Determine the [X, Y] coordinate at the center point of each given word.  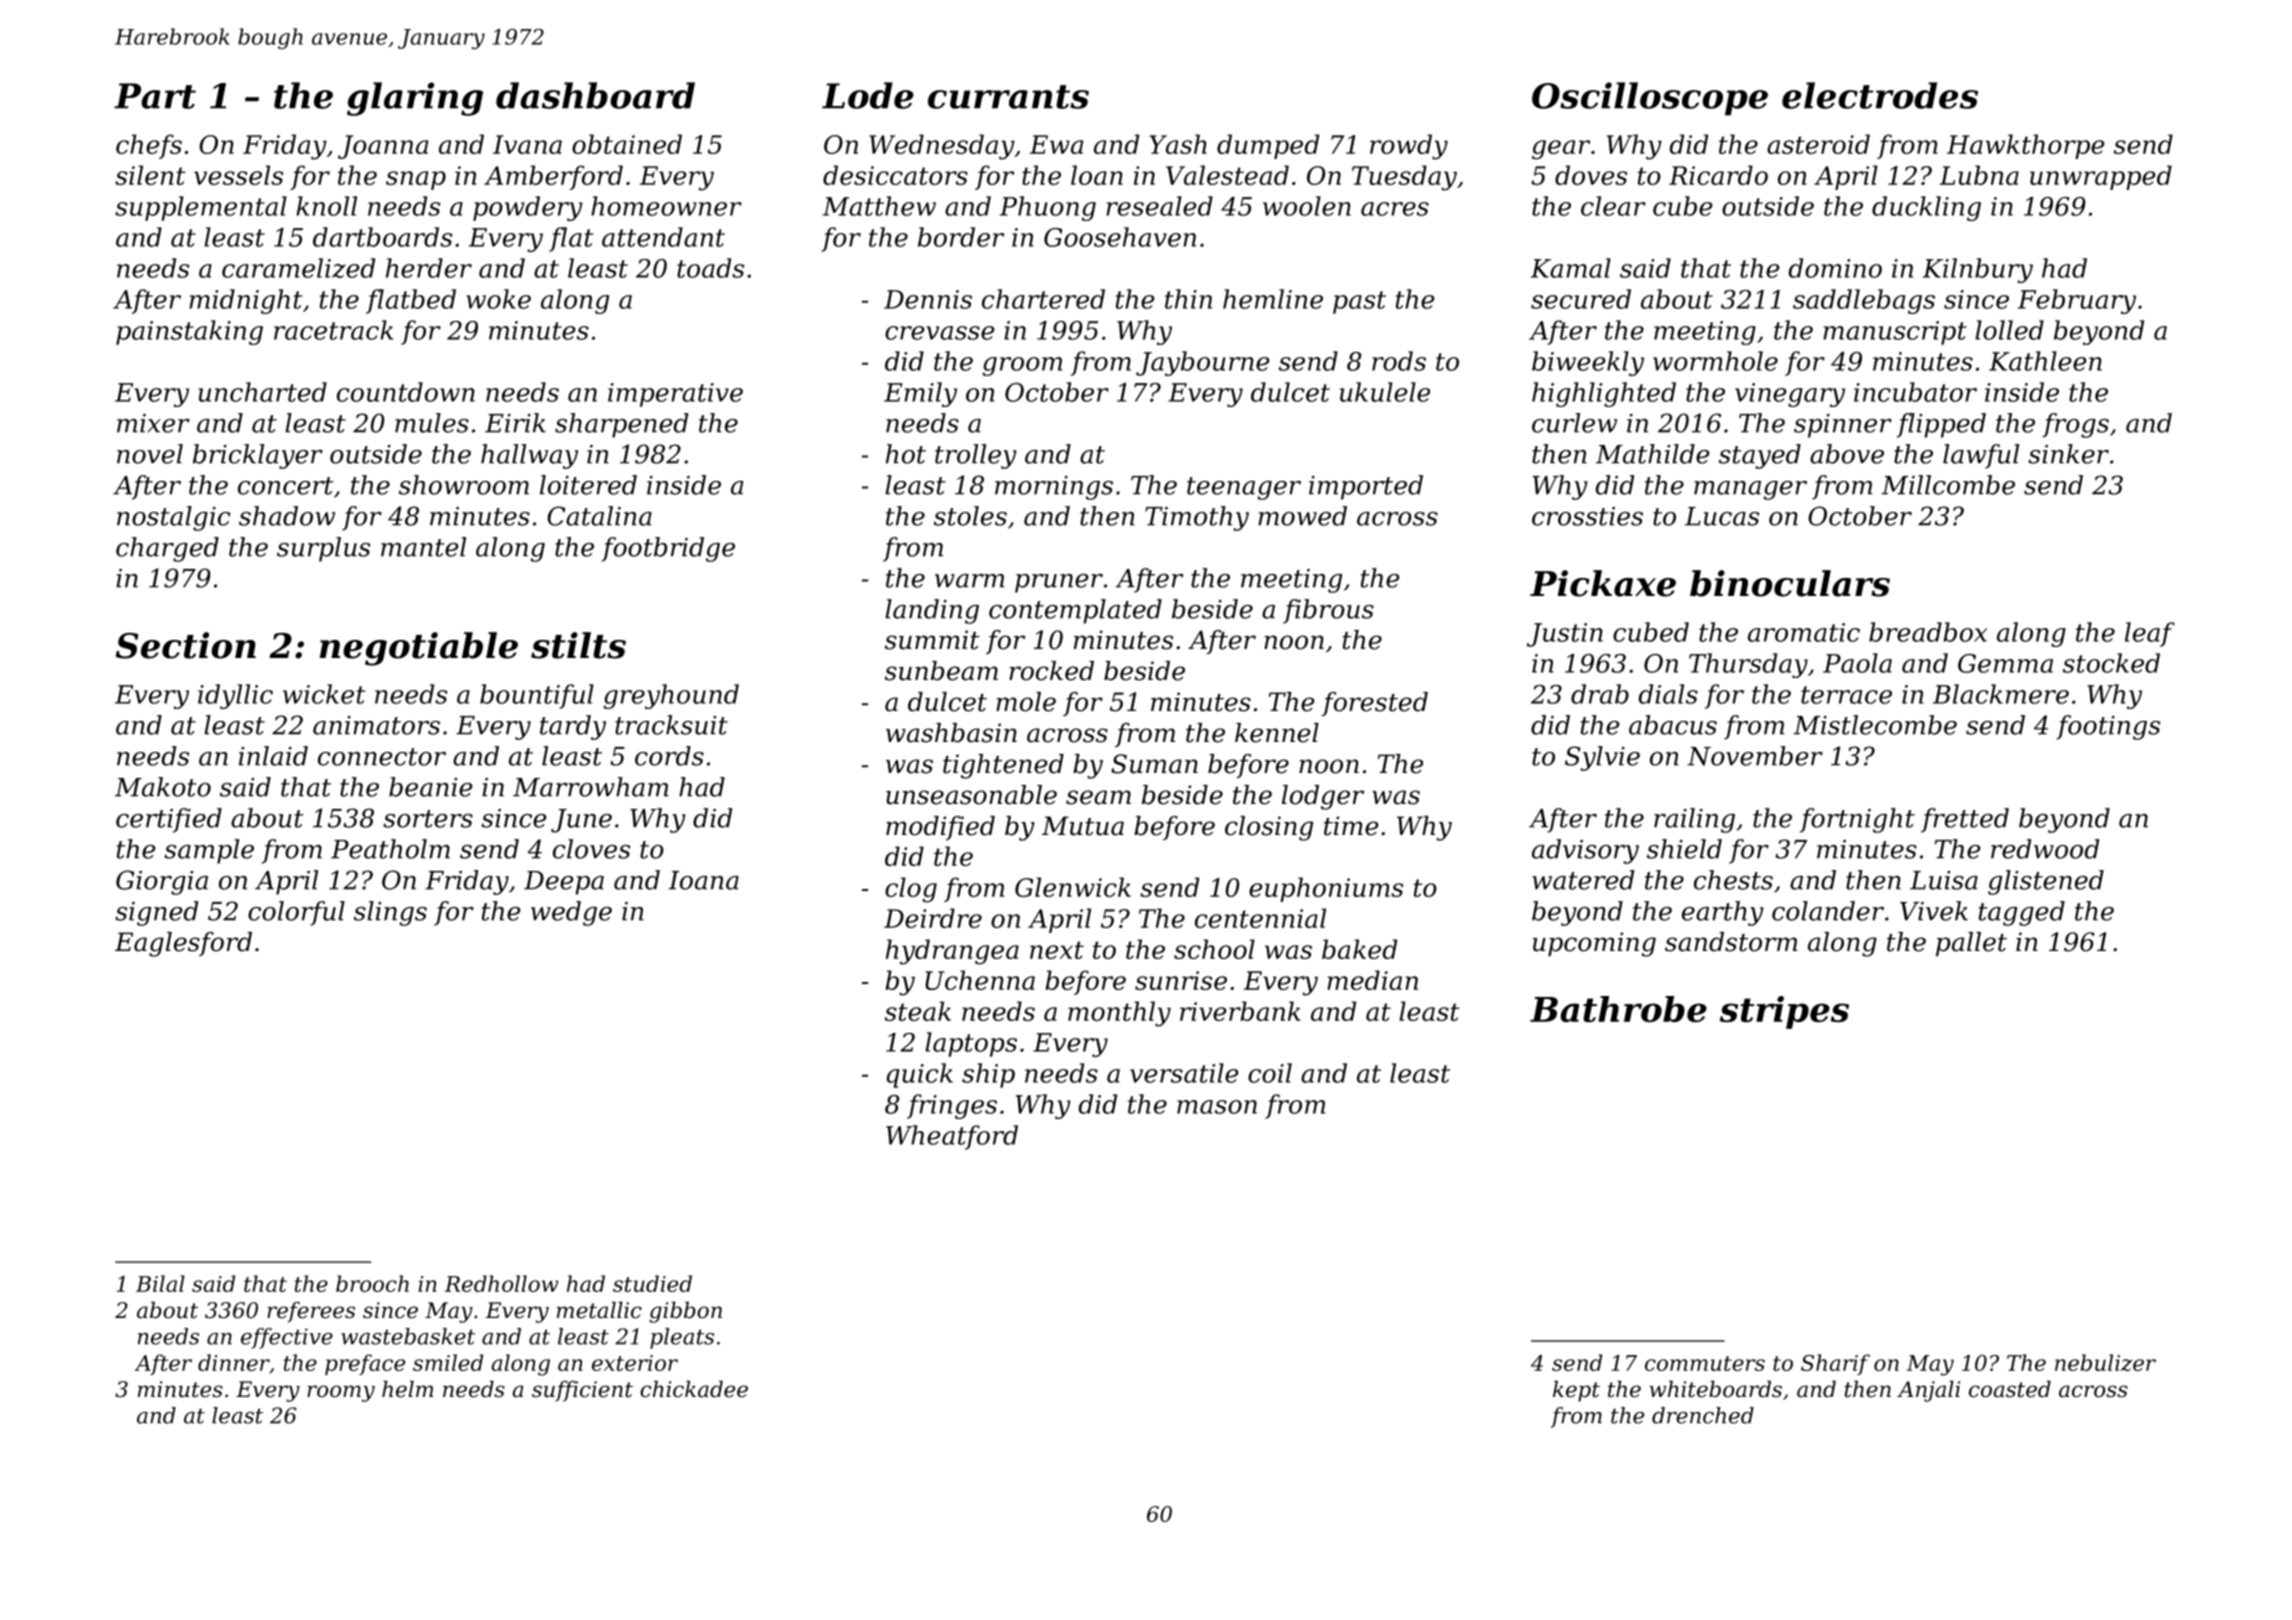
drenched [1703, 1415]
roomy [341, 1393]
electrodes [1880, 95]
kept [1576, 1391]
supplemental [201, 208]
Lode [868, 95]
